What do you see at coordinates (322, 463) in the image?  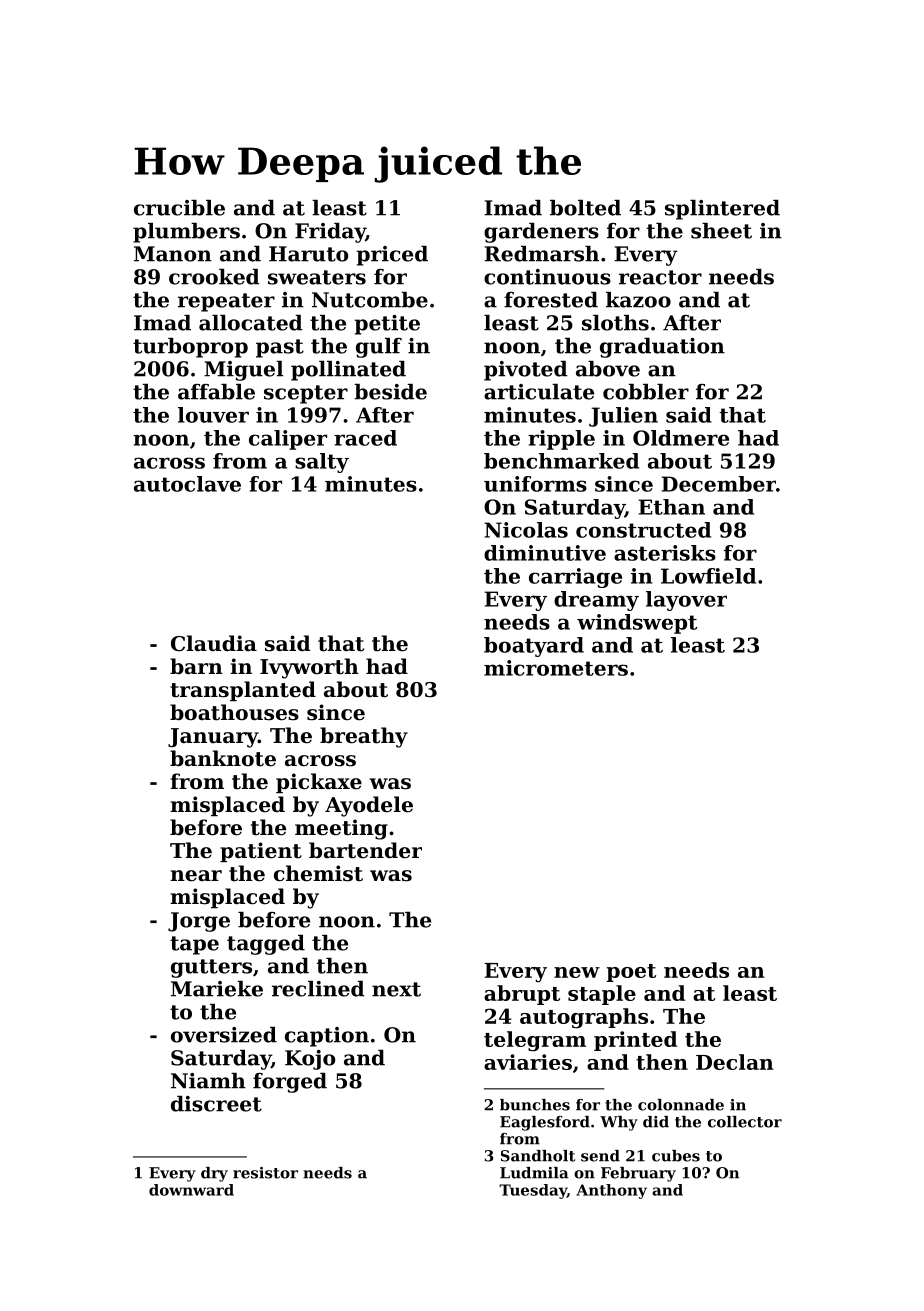 I see `salty` at bounding box center [322, 463].
